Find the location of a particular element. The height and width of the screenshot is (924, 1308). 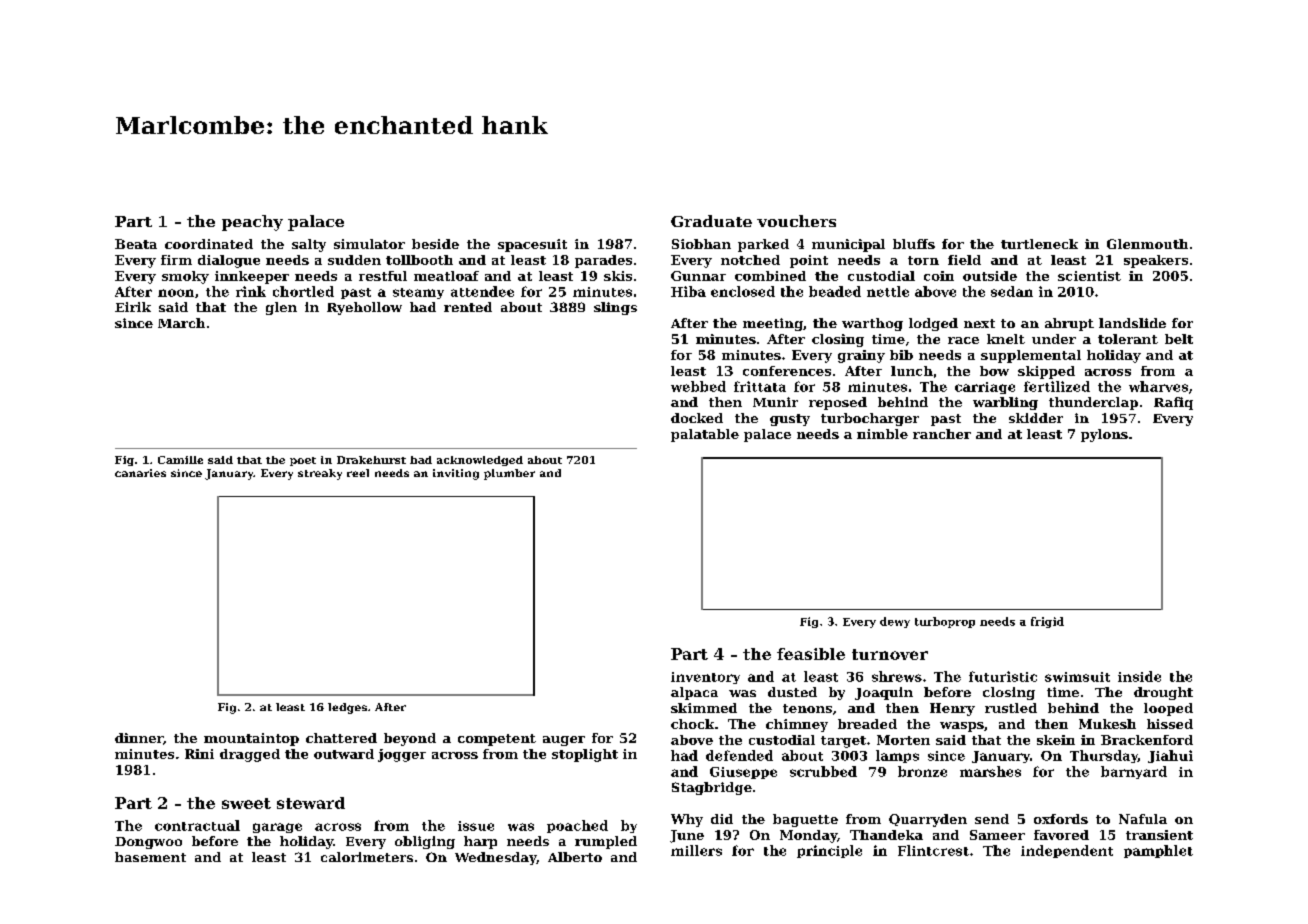

dewy is located at coordinates (895, 622).
